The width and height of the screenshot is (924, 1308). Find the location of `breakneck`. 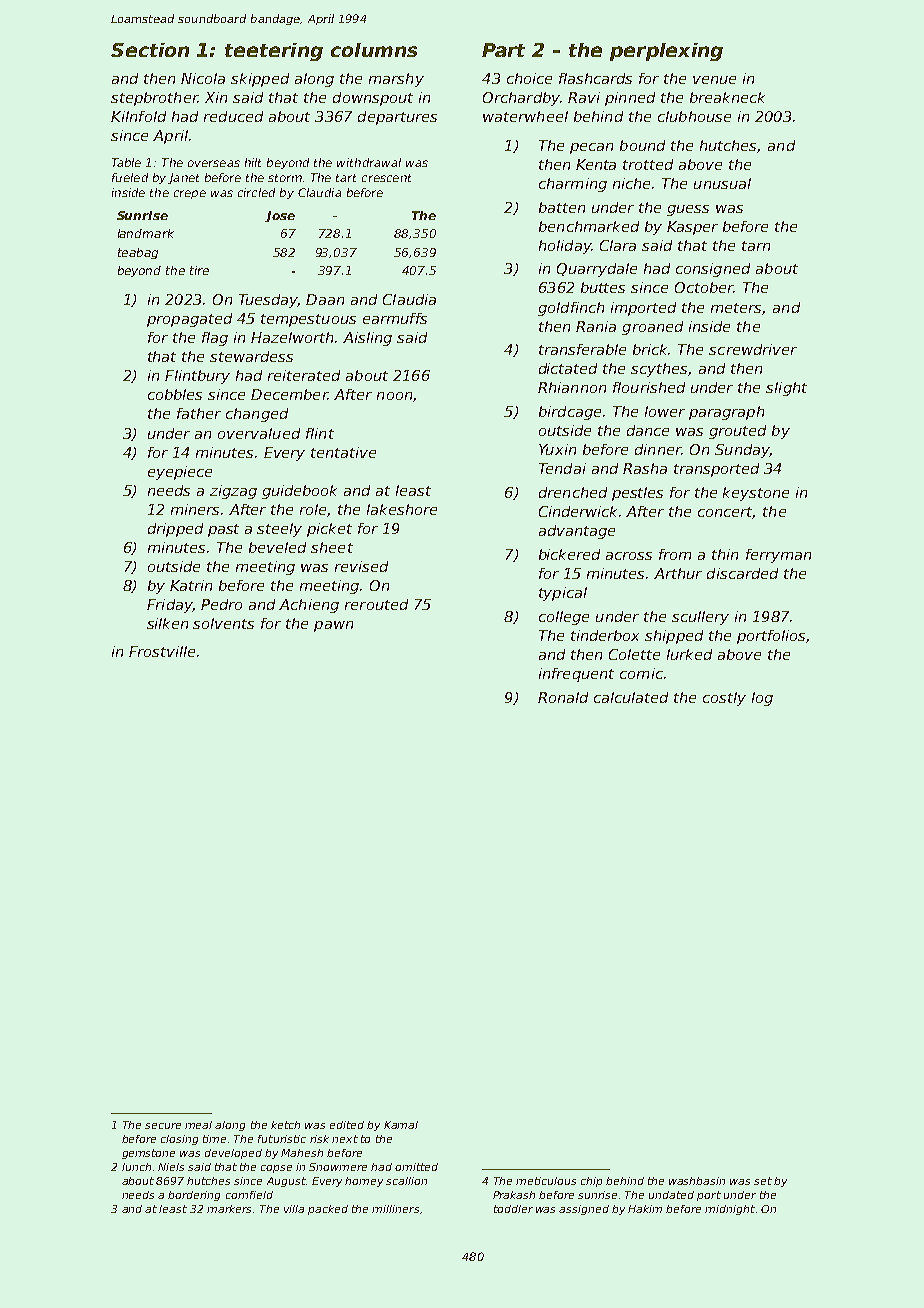

breakneck is located at coordinates (727, 97).
